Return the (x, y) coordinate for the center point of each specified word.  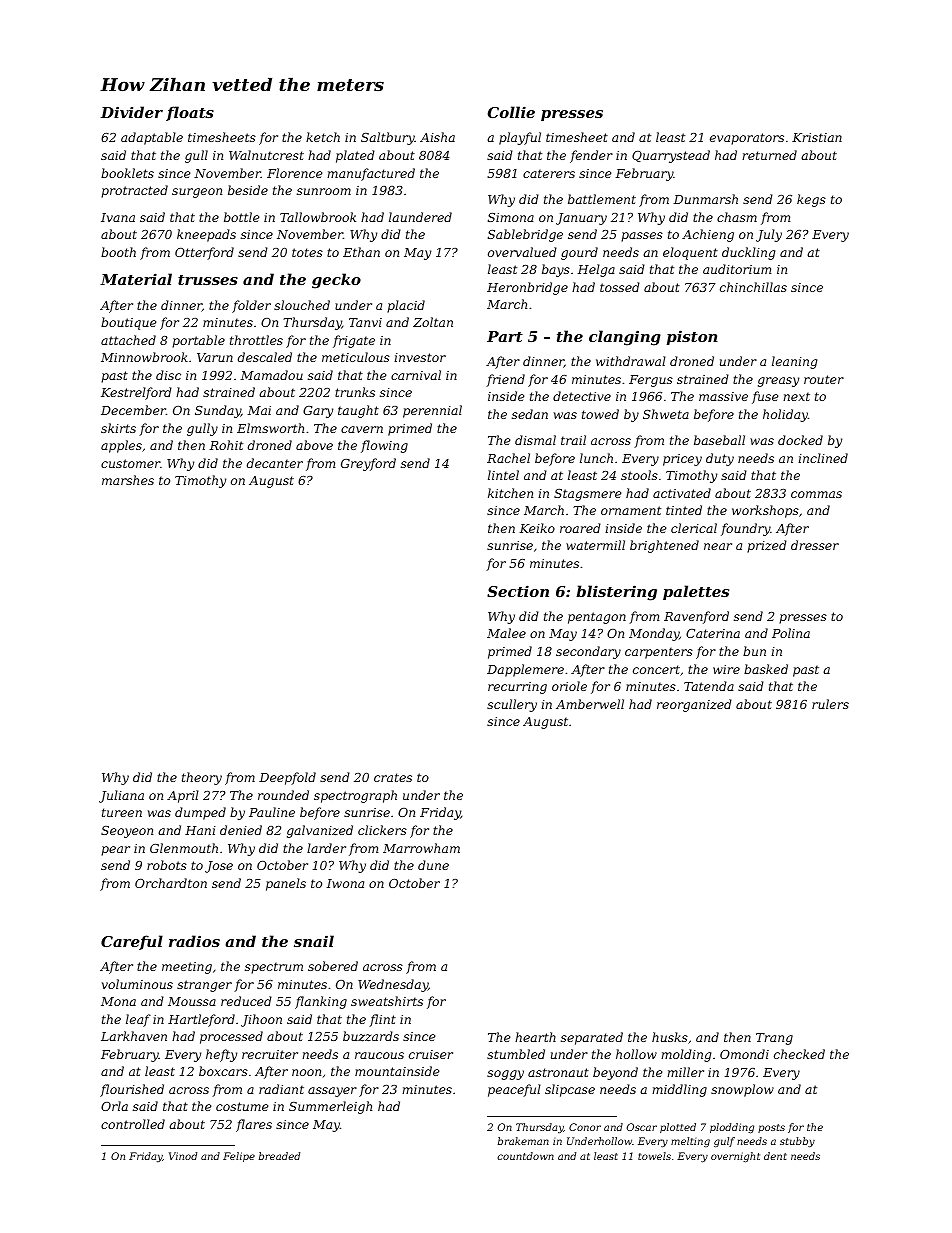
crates (393, 777)
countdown (526, 1156)
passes (642, 237)
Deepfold (287, 778)
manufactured (371, 174)
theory (202, 778)
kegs (811, 200)
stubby (797, 1142)
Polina (791, 633)
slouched (302, 305)
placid (406, 306)
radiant (281, 1089)
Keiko (537, 528)
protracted (134, 191)
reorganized (694, 705)
